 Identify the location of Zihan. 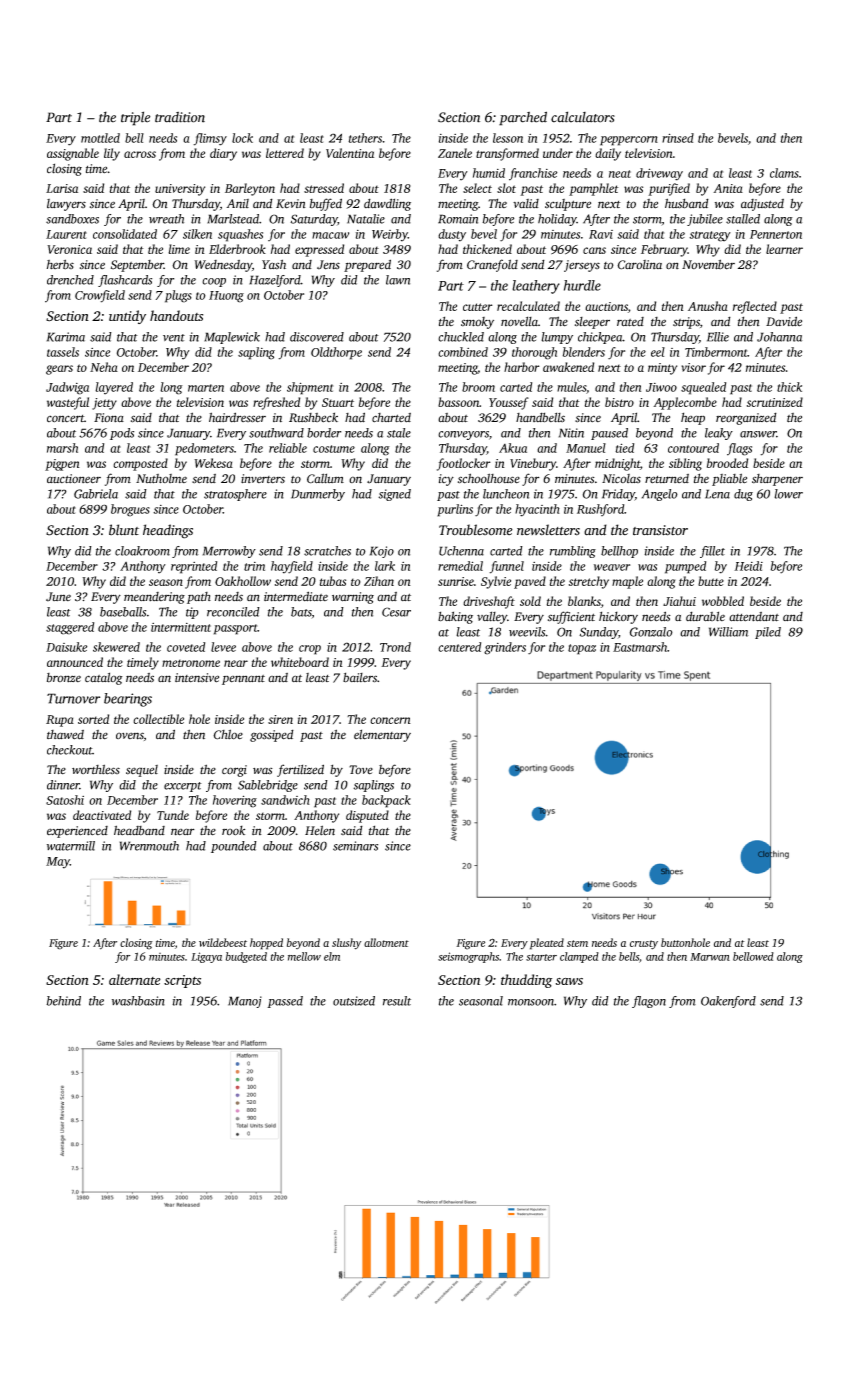
(379, 581).
